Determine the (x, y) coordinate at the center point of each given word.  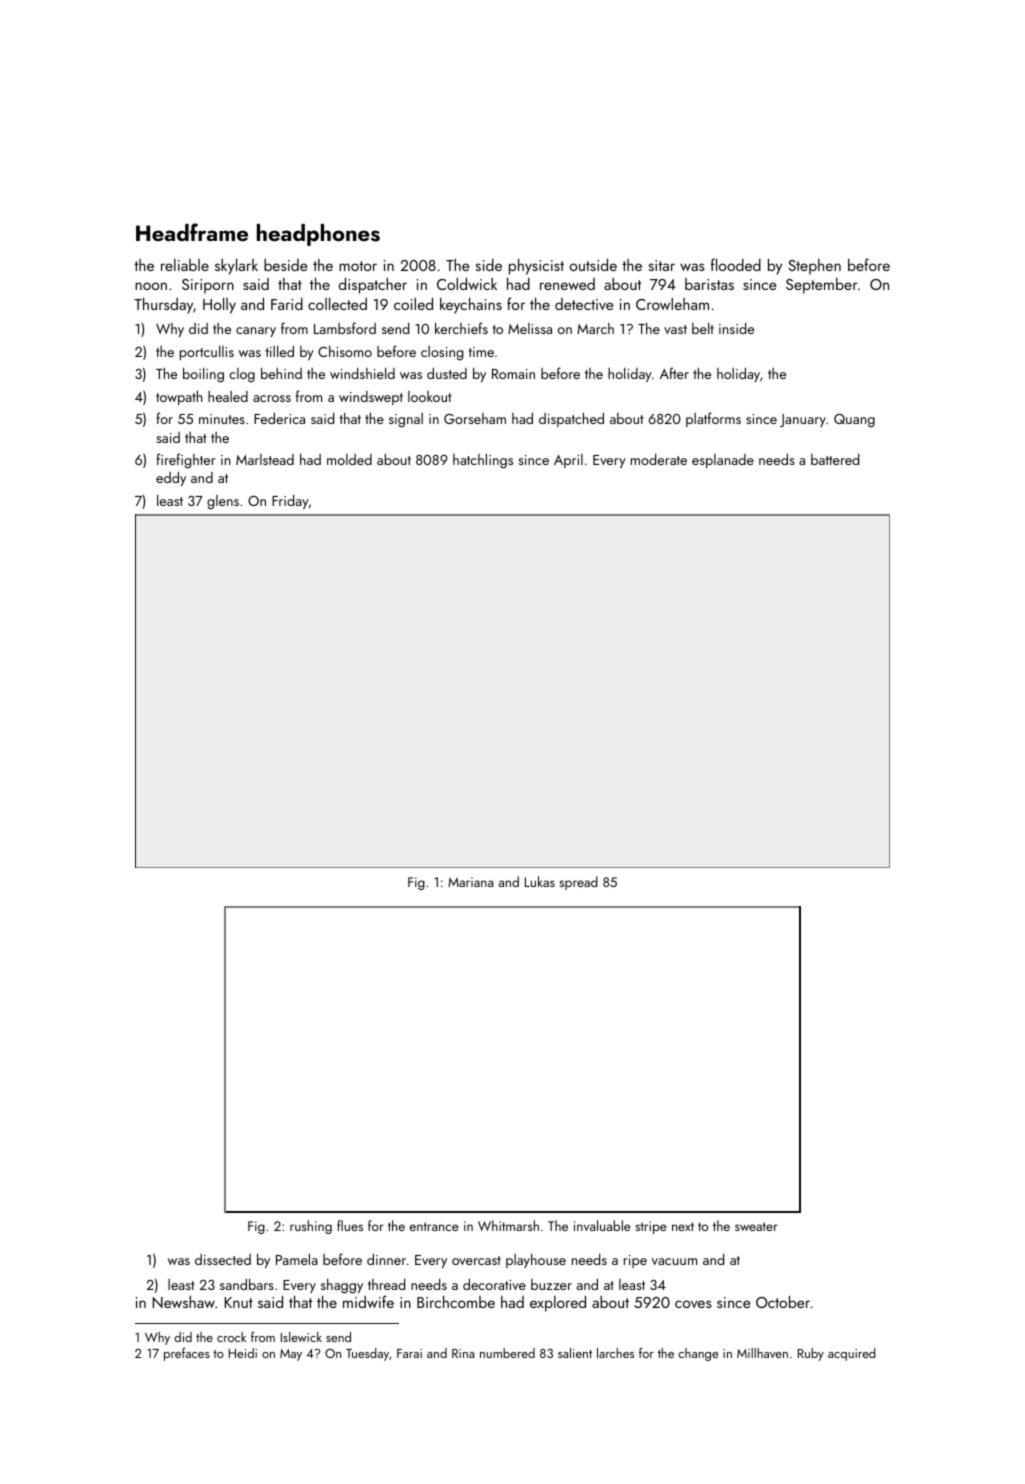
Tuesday (367, 1354)
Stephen (814, 267)
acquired (852, 1354)
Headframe (192, 232)
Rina (463, 1353)
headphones (318, 235)
